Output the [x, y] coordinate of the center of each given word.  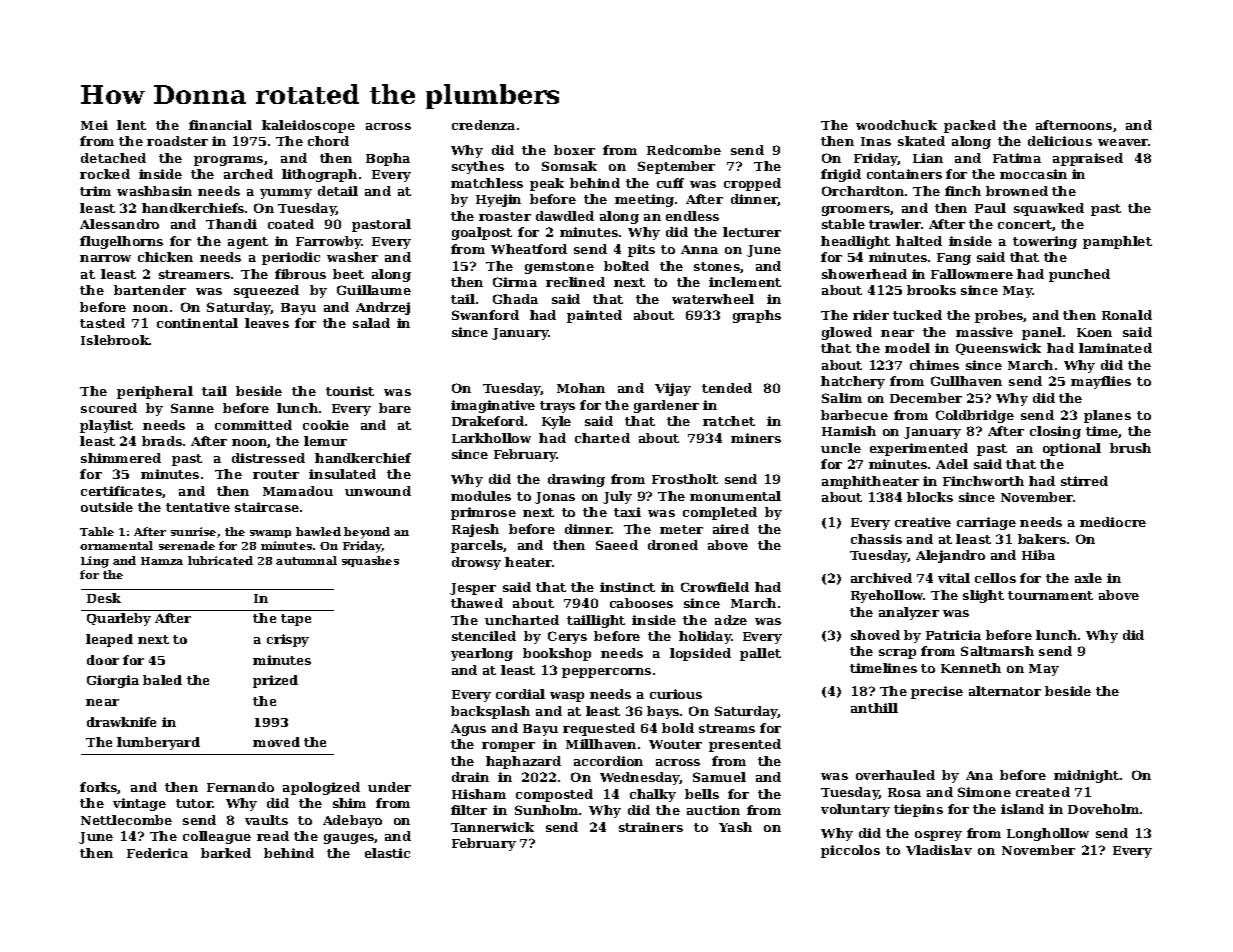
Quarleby [119, 619]
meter [681, 529]
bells [702, 794]
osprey [938, 836]
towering [1045, 242]
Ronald [1127, 315]
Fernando [240, 787]
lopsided [700, 654]
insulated [342, 474]
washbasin [154, 191]
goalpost [482, 233]
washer [352, 257]
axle [1088, 578]
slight [983, 596]
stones [717, 266]
